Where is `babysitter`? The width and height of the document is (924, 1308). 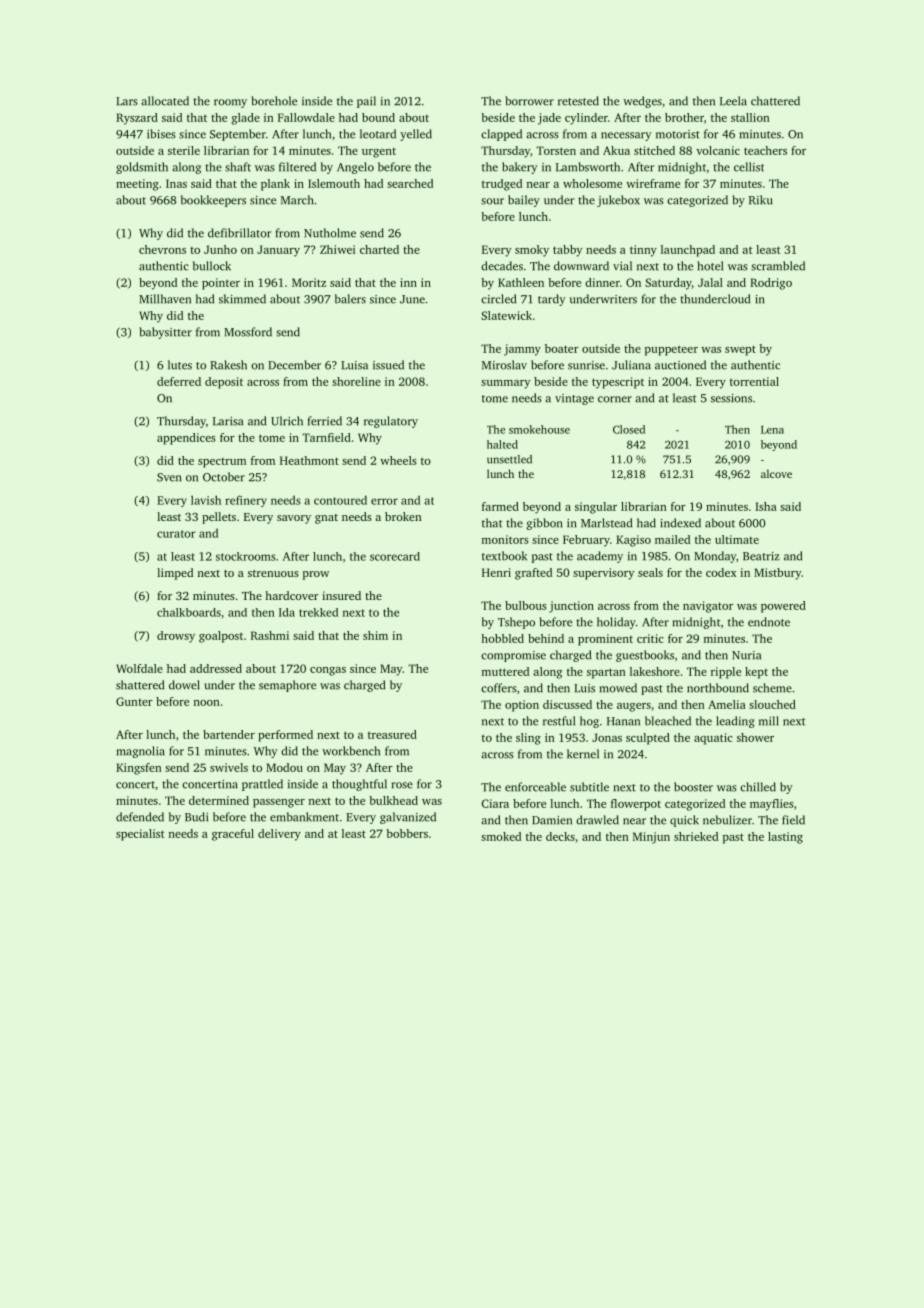 babysitter is located at coordinates (166, 333).
